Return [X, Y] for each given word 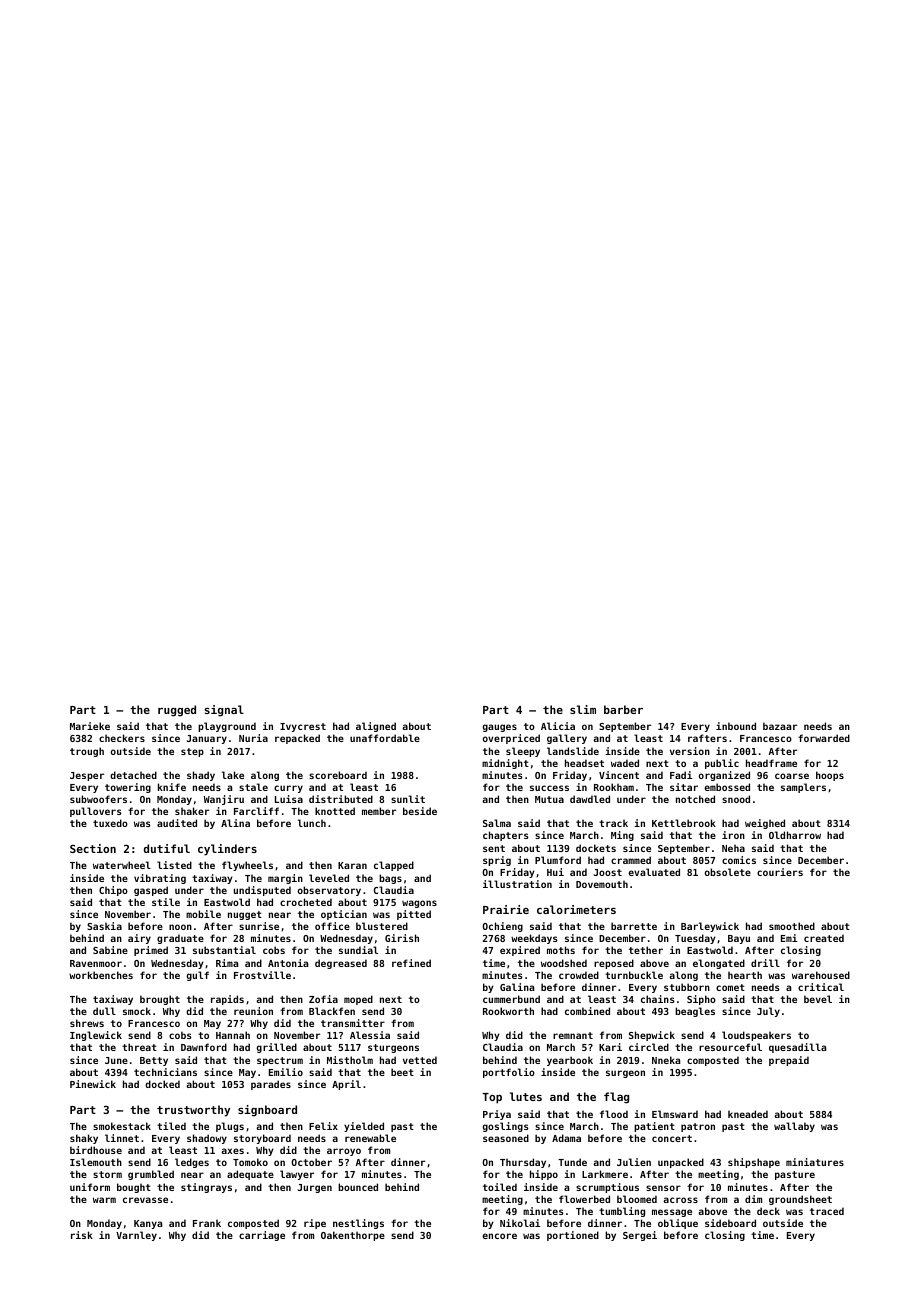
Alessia [370, 1035]
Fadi [681, 775]
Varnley [136, 1236]
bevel [818, 999]
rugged [177, 711]
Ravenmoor [96, 963]
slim [583, 709]
